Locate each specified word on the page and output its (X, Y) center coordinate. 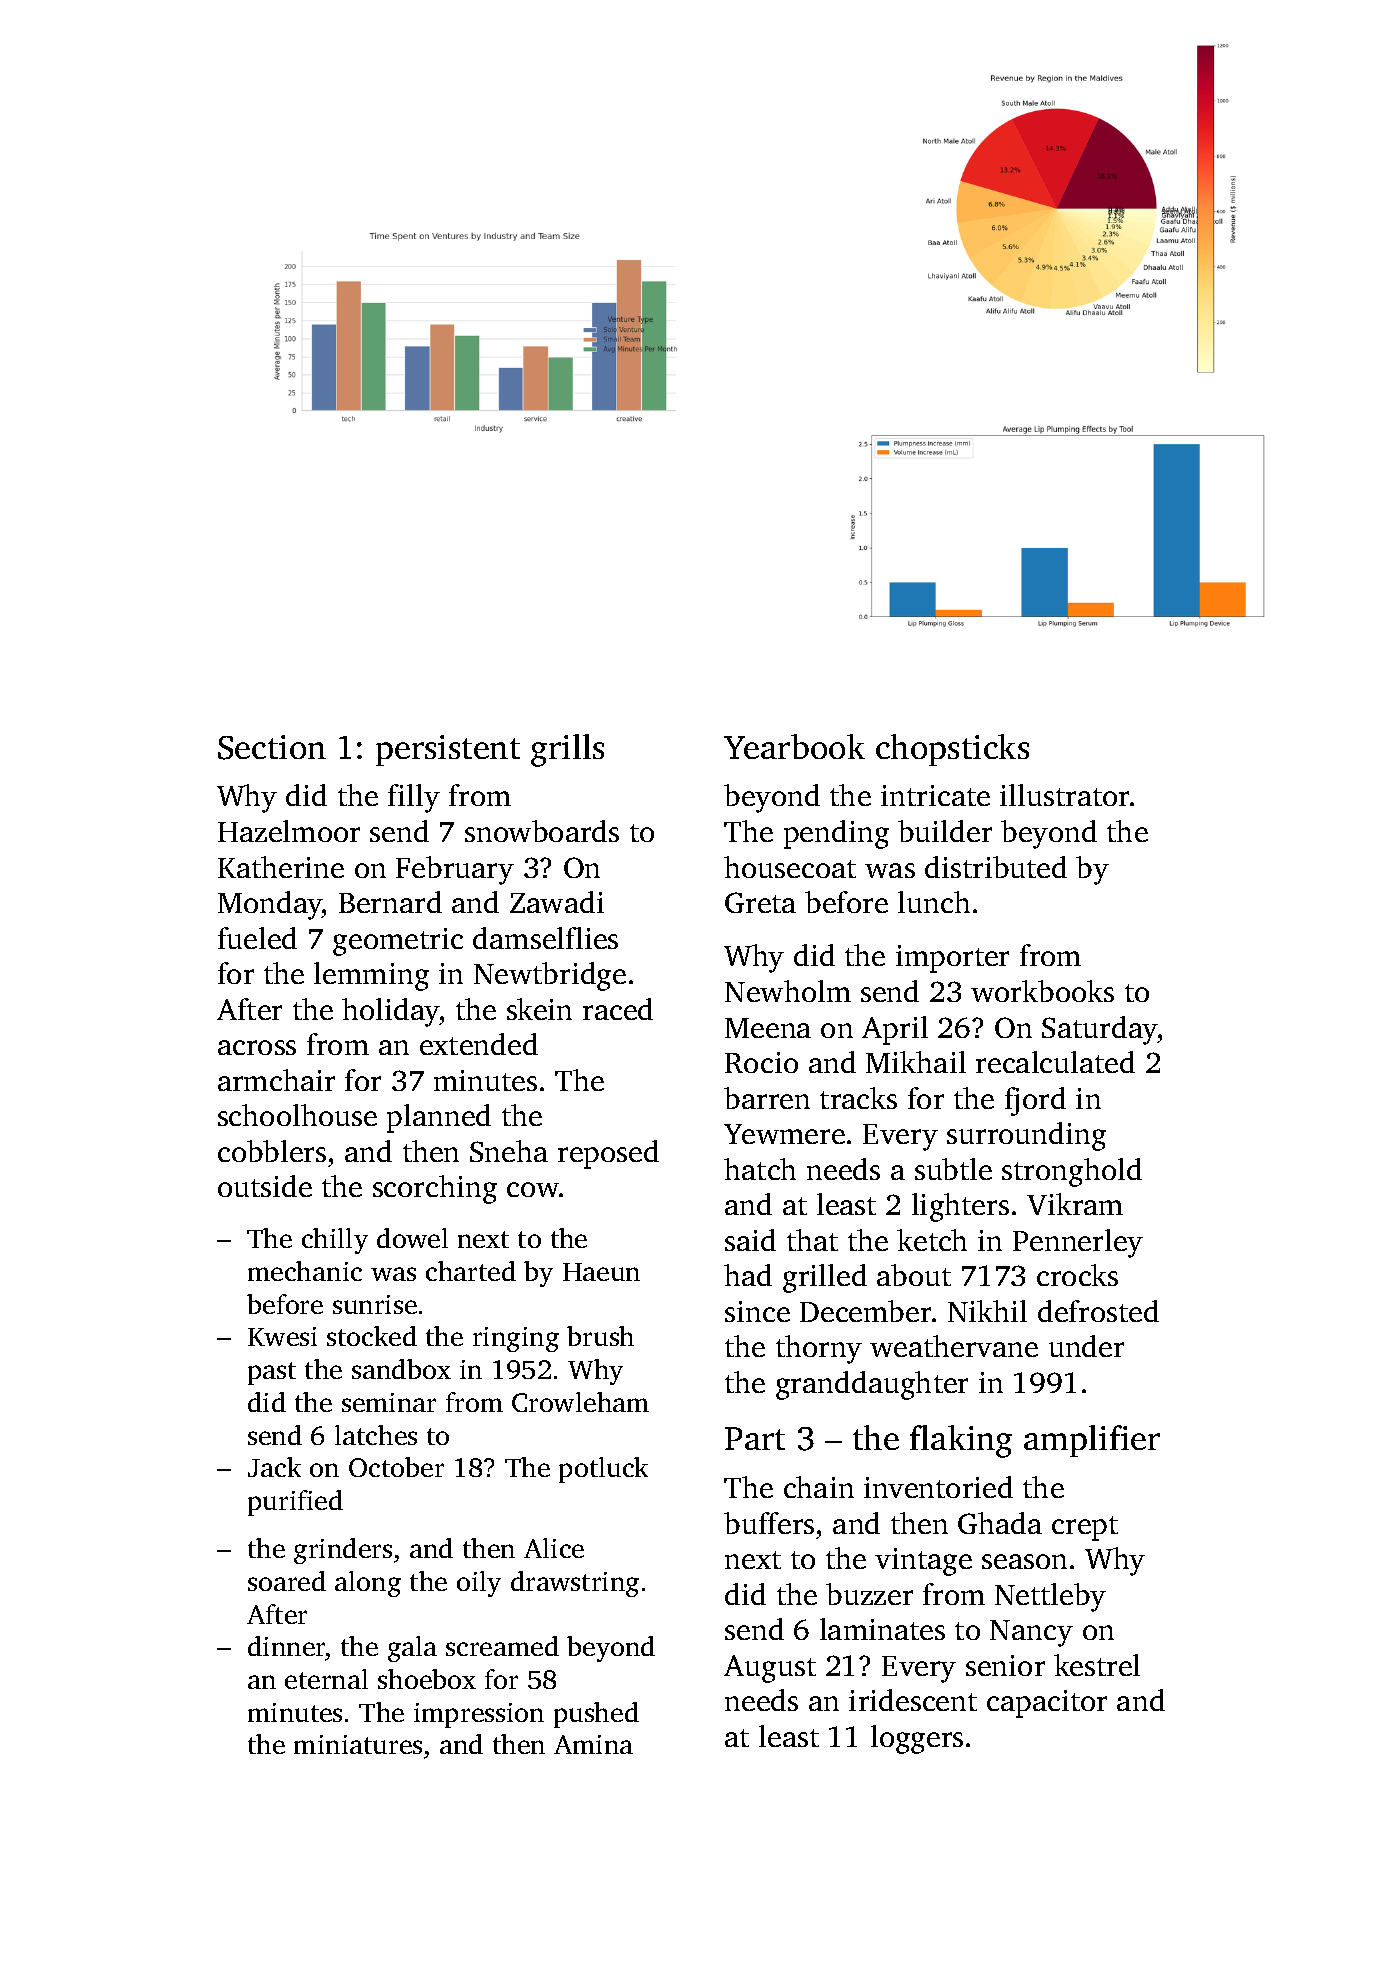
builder (945, 831)
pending (836, 834)
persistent (448, 750)
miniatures (358, 1744)
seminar (389, 1402)
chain (819, 1487)
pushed (596, 1715)
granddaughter (872, 1385)
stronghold (1072, 1172)
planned (439, 1118)
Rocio (761, 1062)
